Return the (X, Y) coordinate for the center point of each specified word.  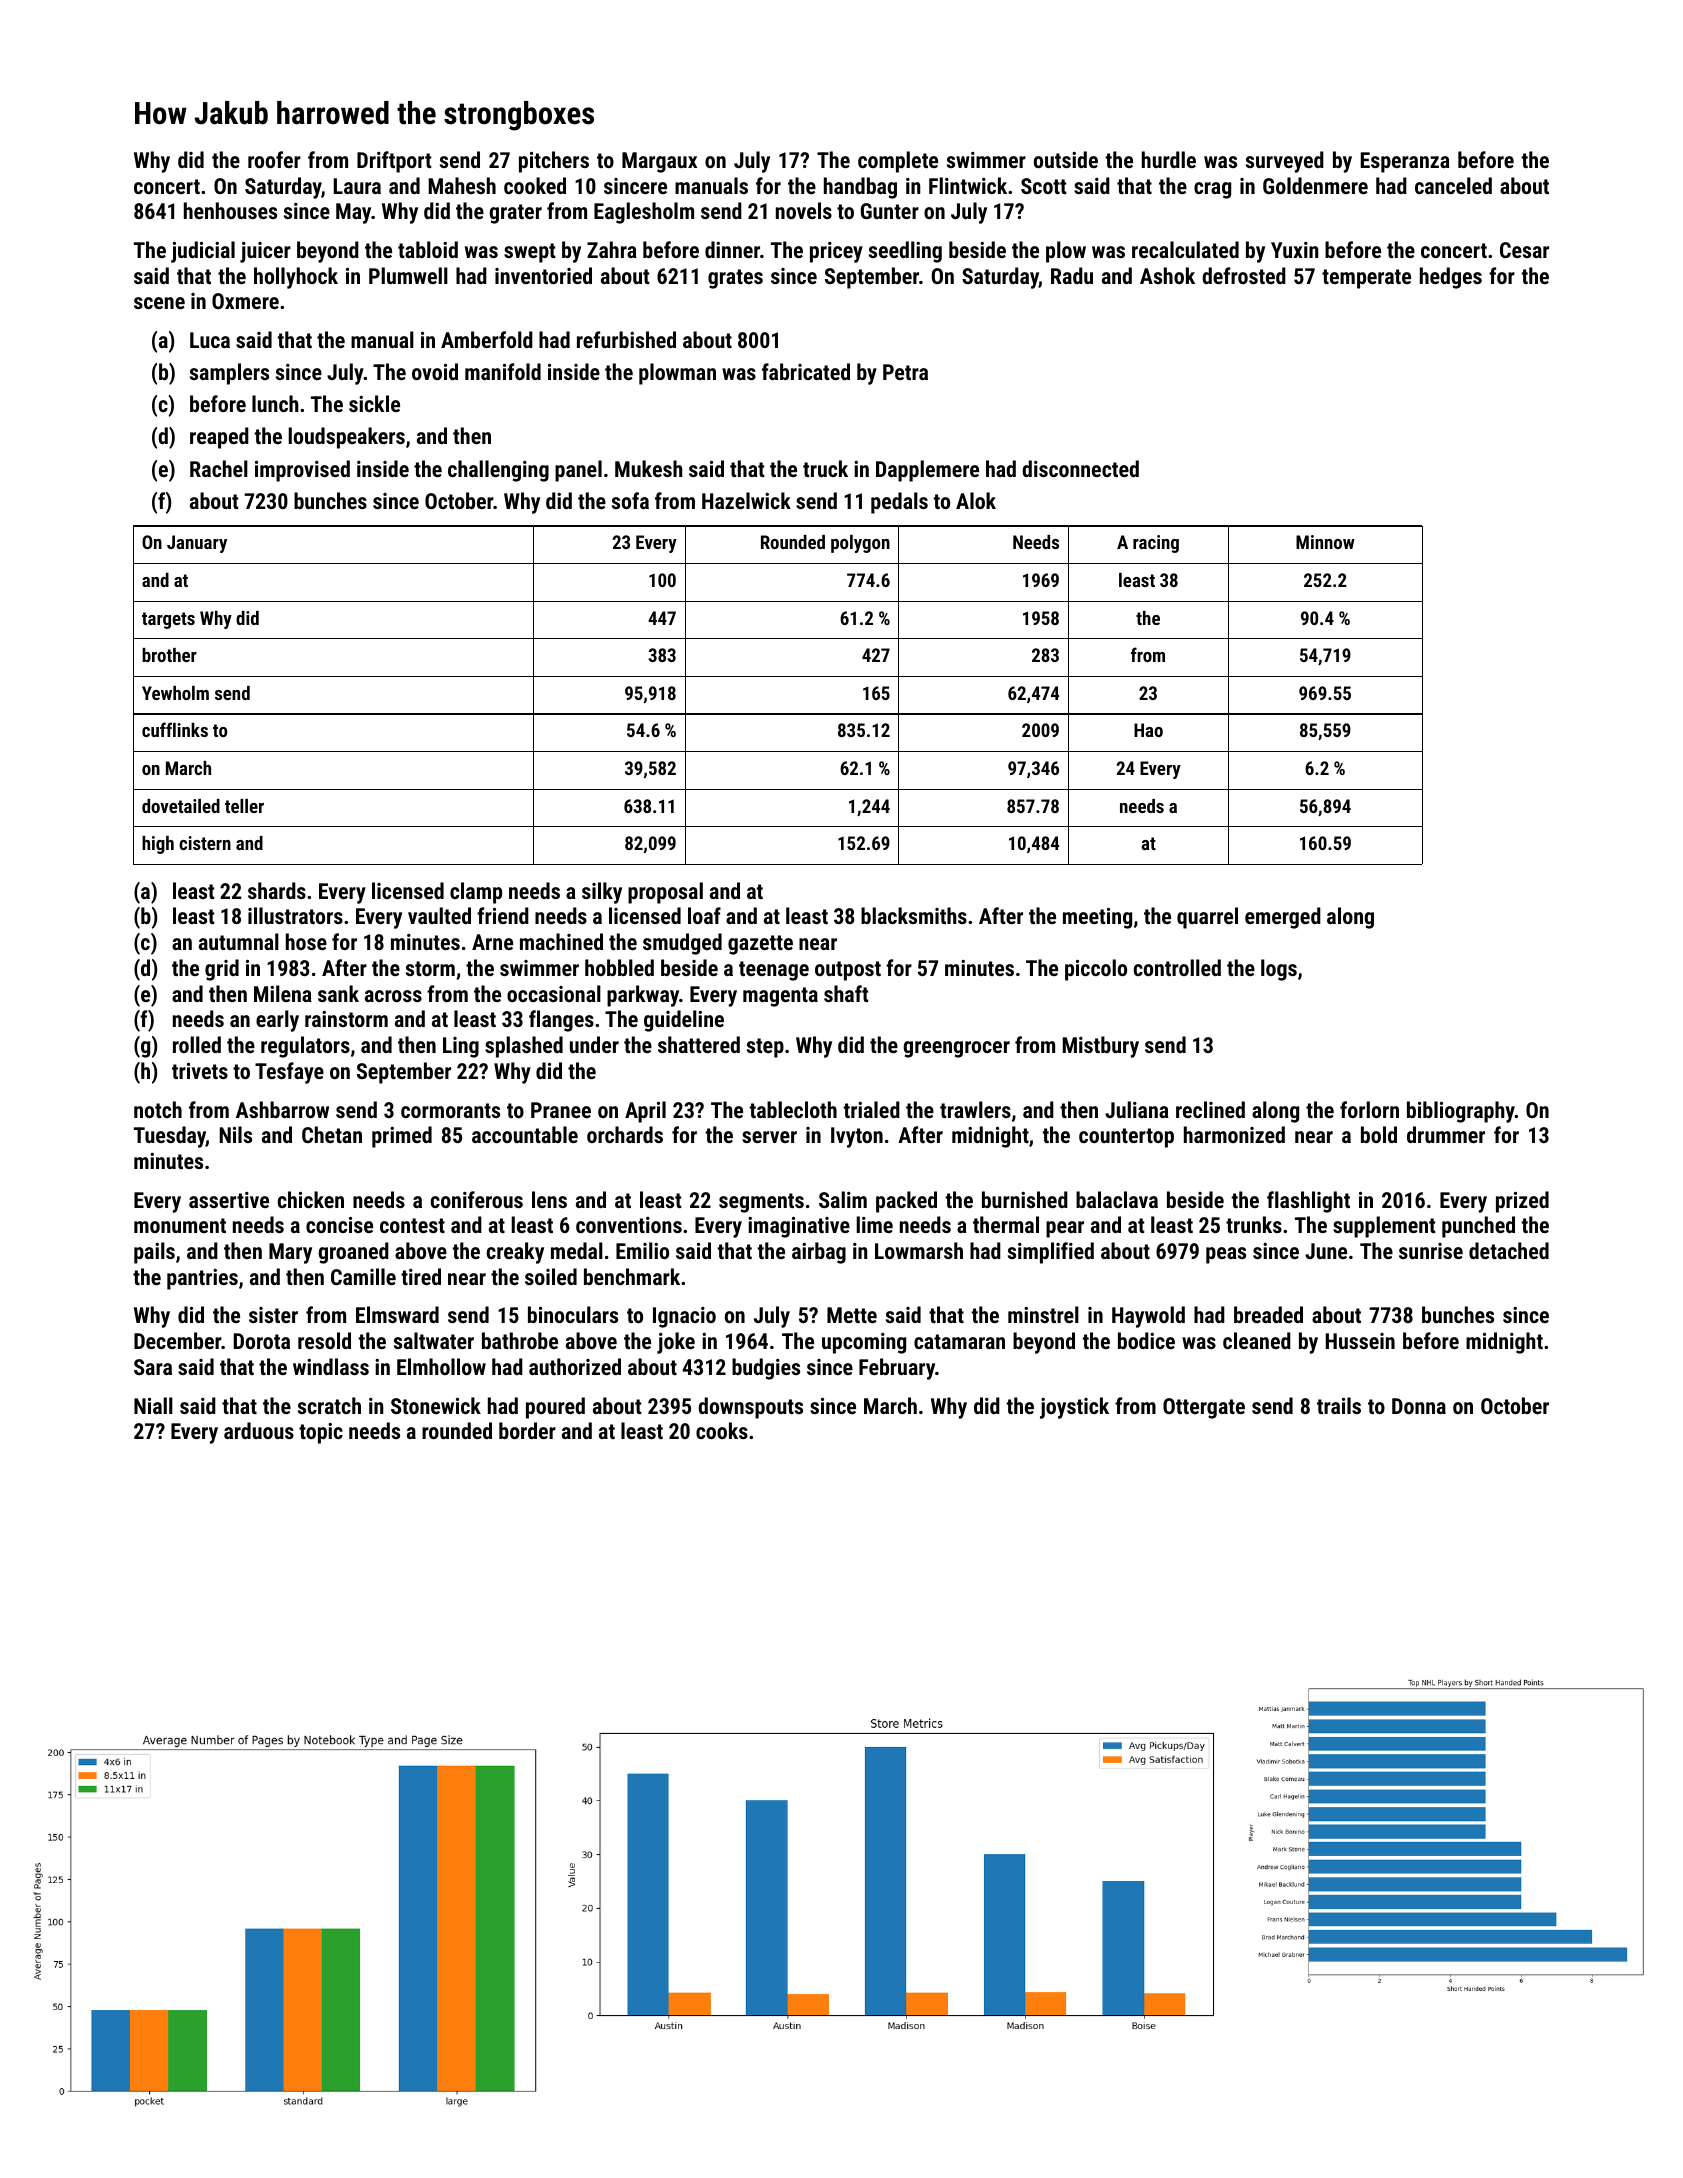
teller (244, 806)
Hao (1148, 730)
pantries (202, 1279)
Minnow (1325, 542)
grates (735, 279)
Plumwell (408, 275)
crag (1212, 190)
